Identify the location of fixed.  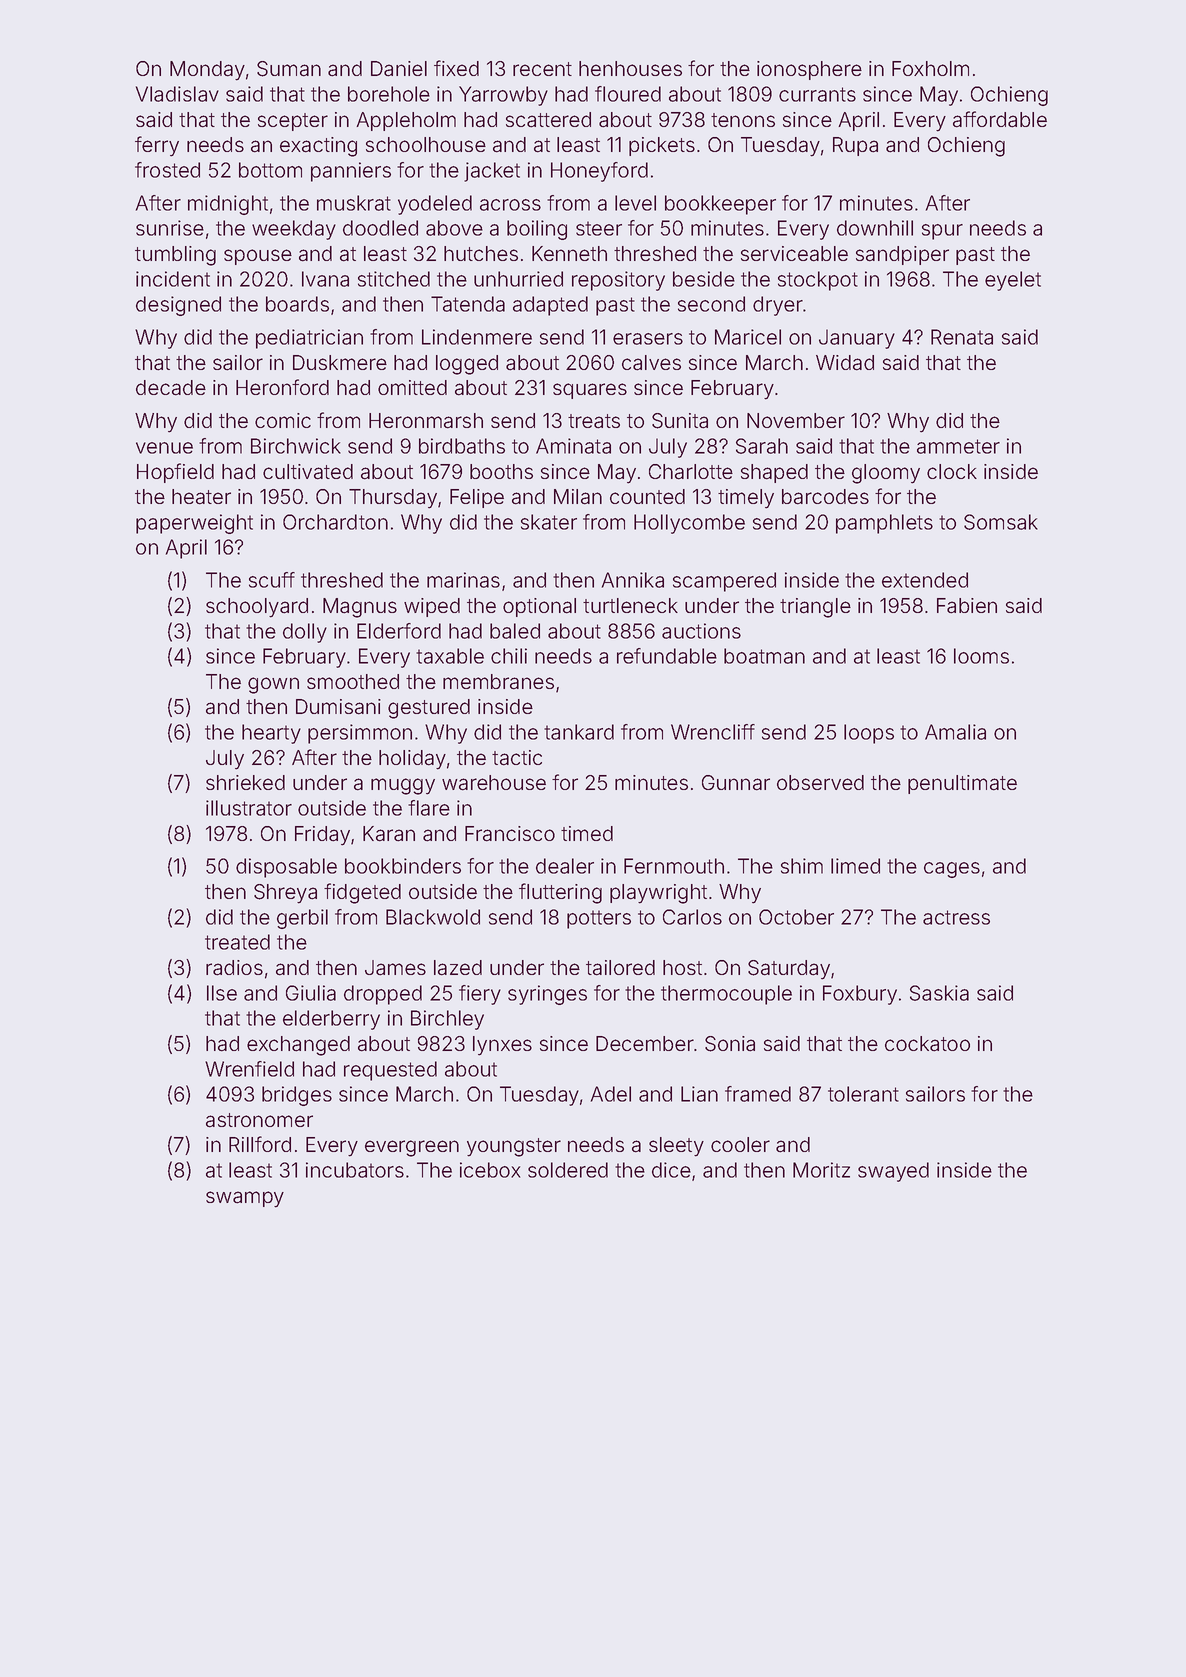
(456, 68).
